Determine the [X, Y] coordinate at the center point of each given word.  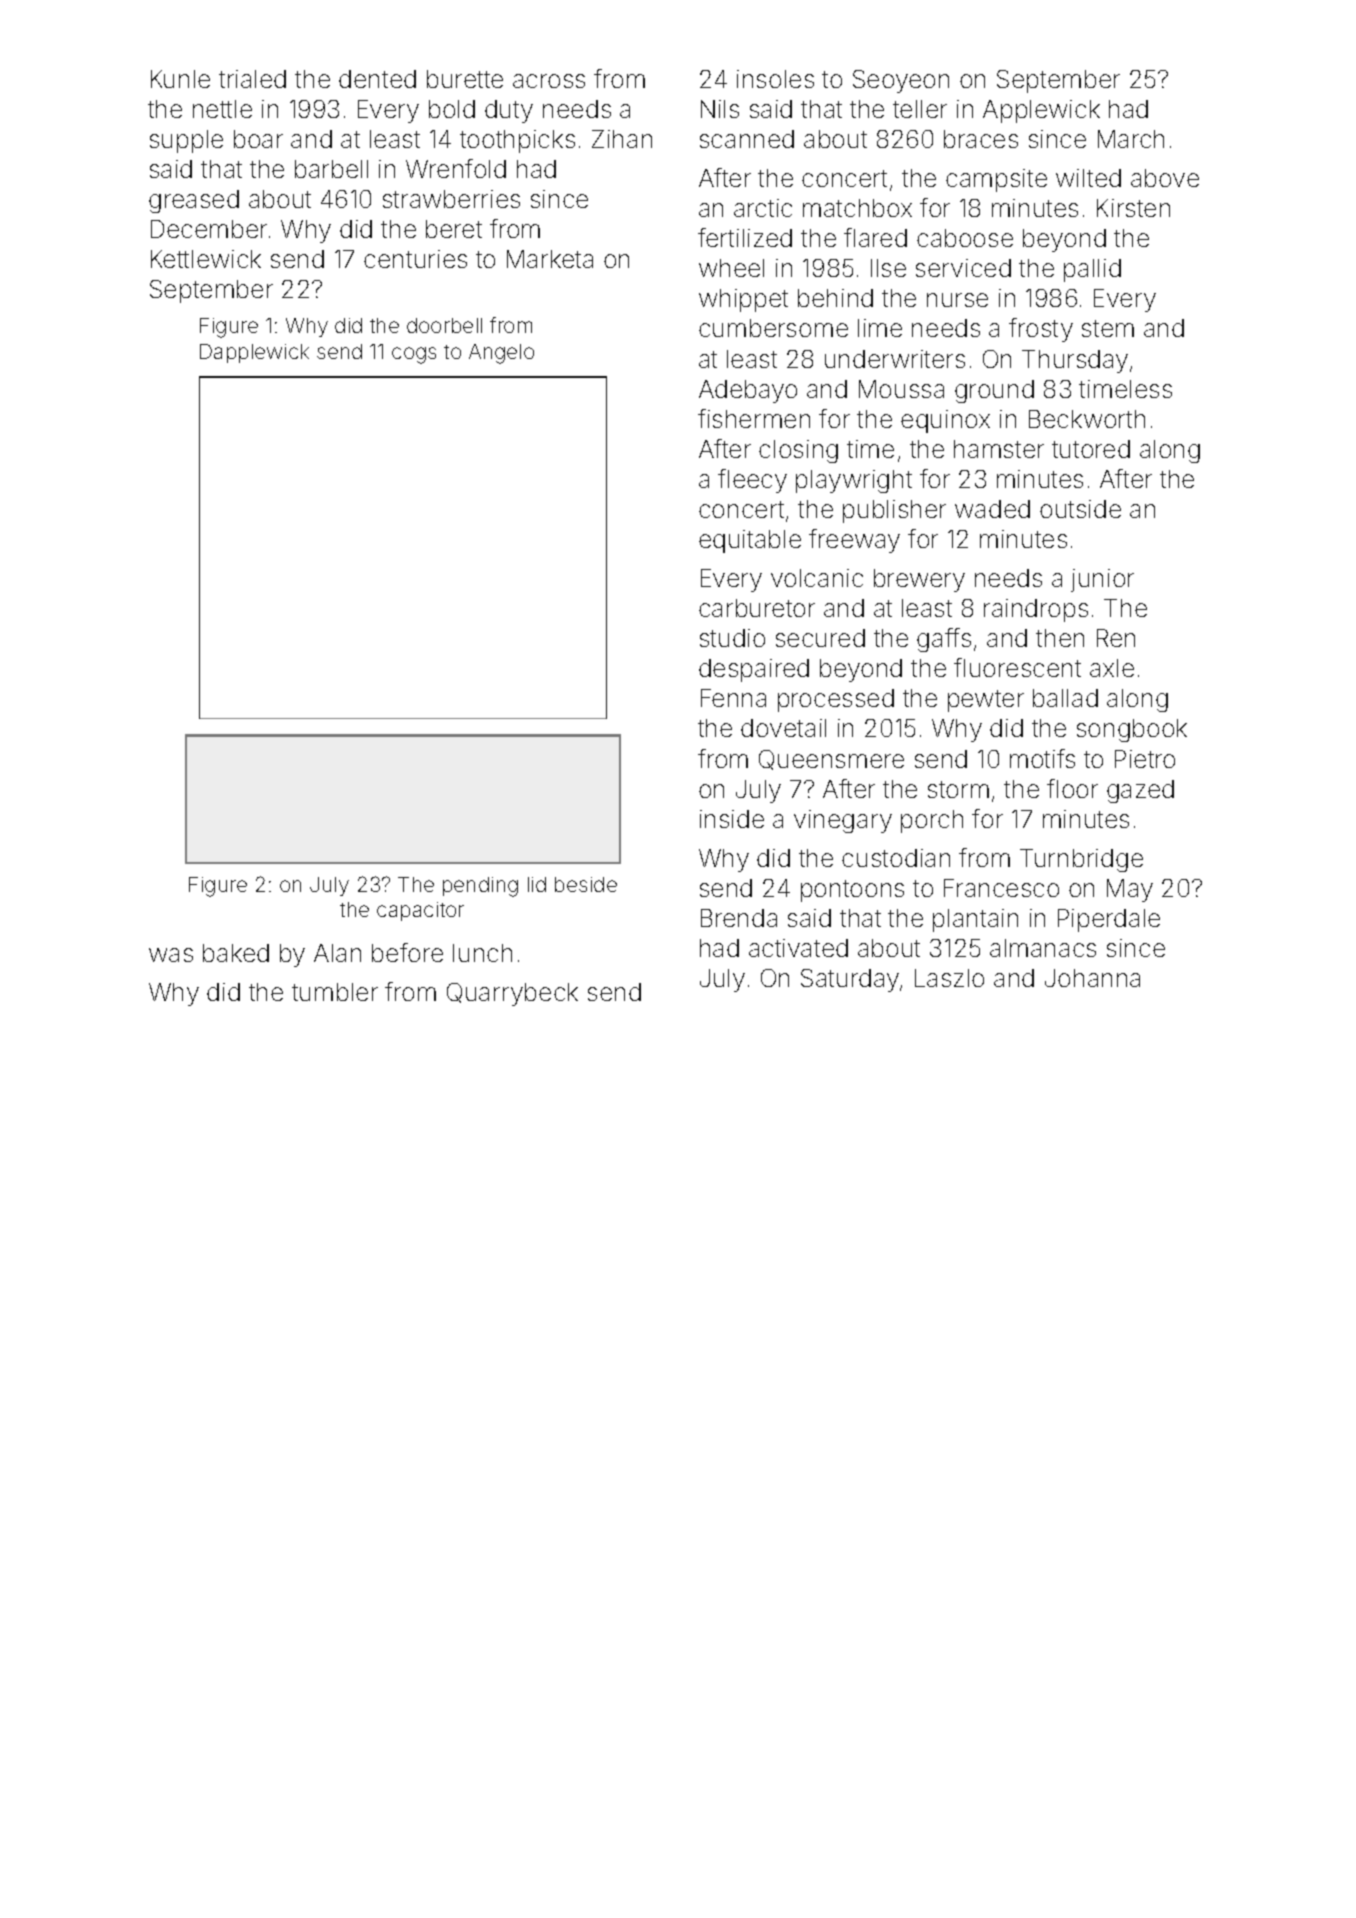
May [1130, 890]
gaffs [944, 640]
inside [732, 819]
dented [377, 79]
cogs [414, 355]
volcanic [817, 578]
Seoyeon [901, 81]
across [549, 81]
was [171, 955]
